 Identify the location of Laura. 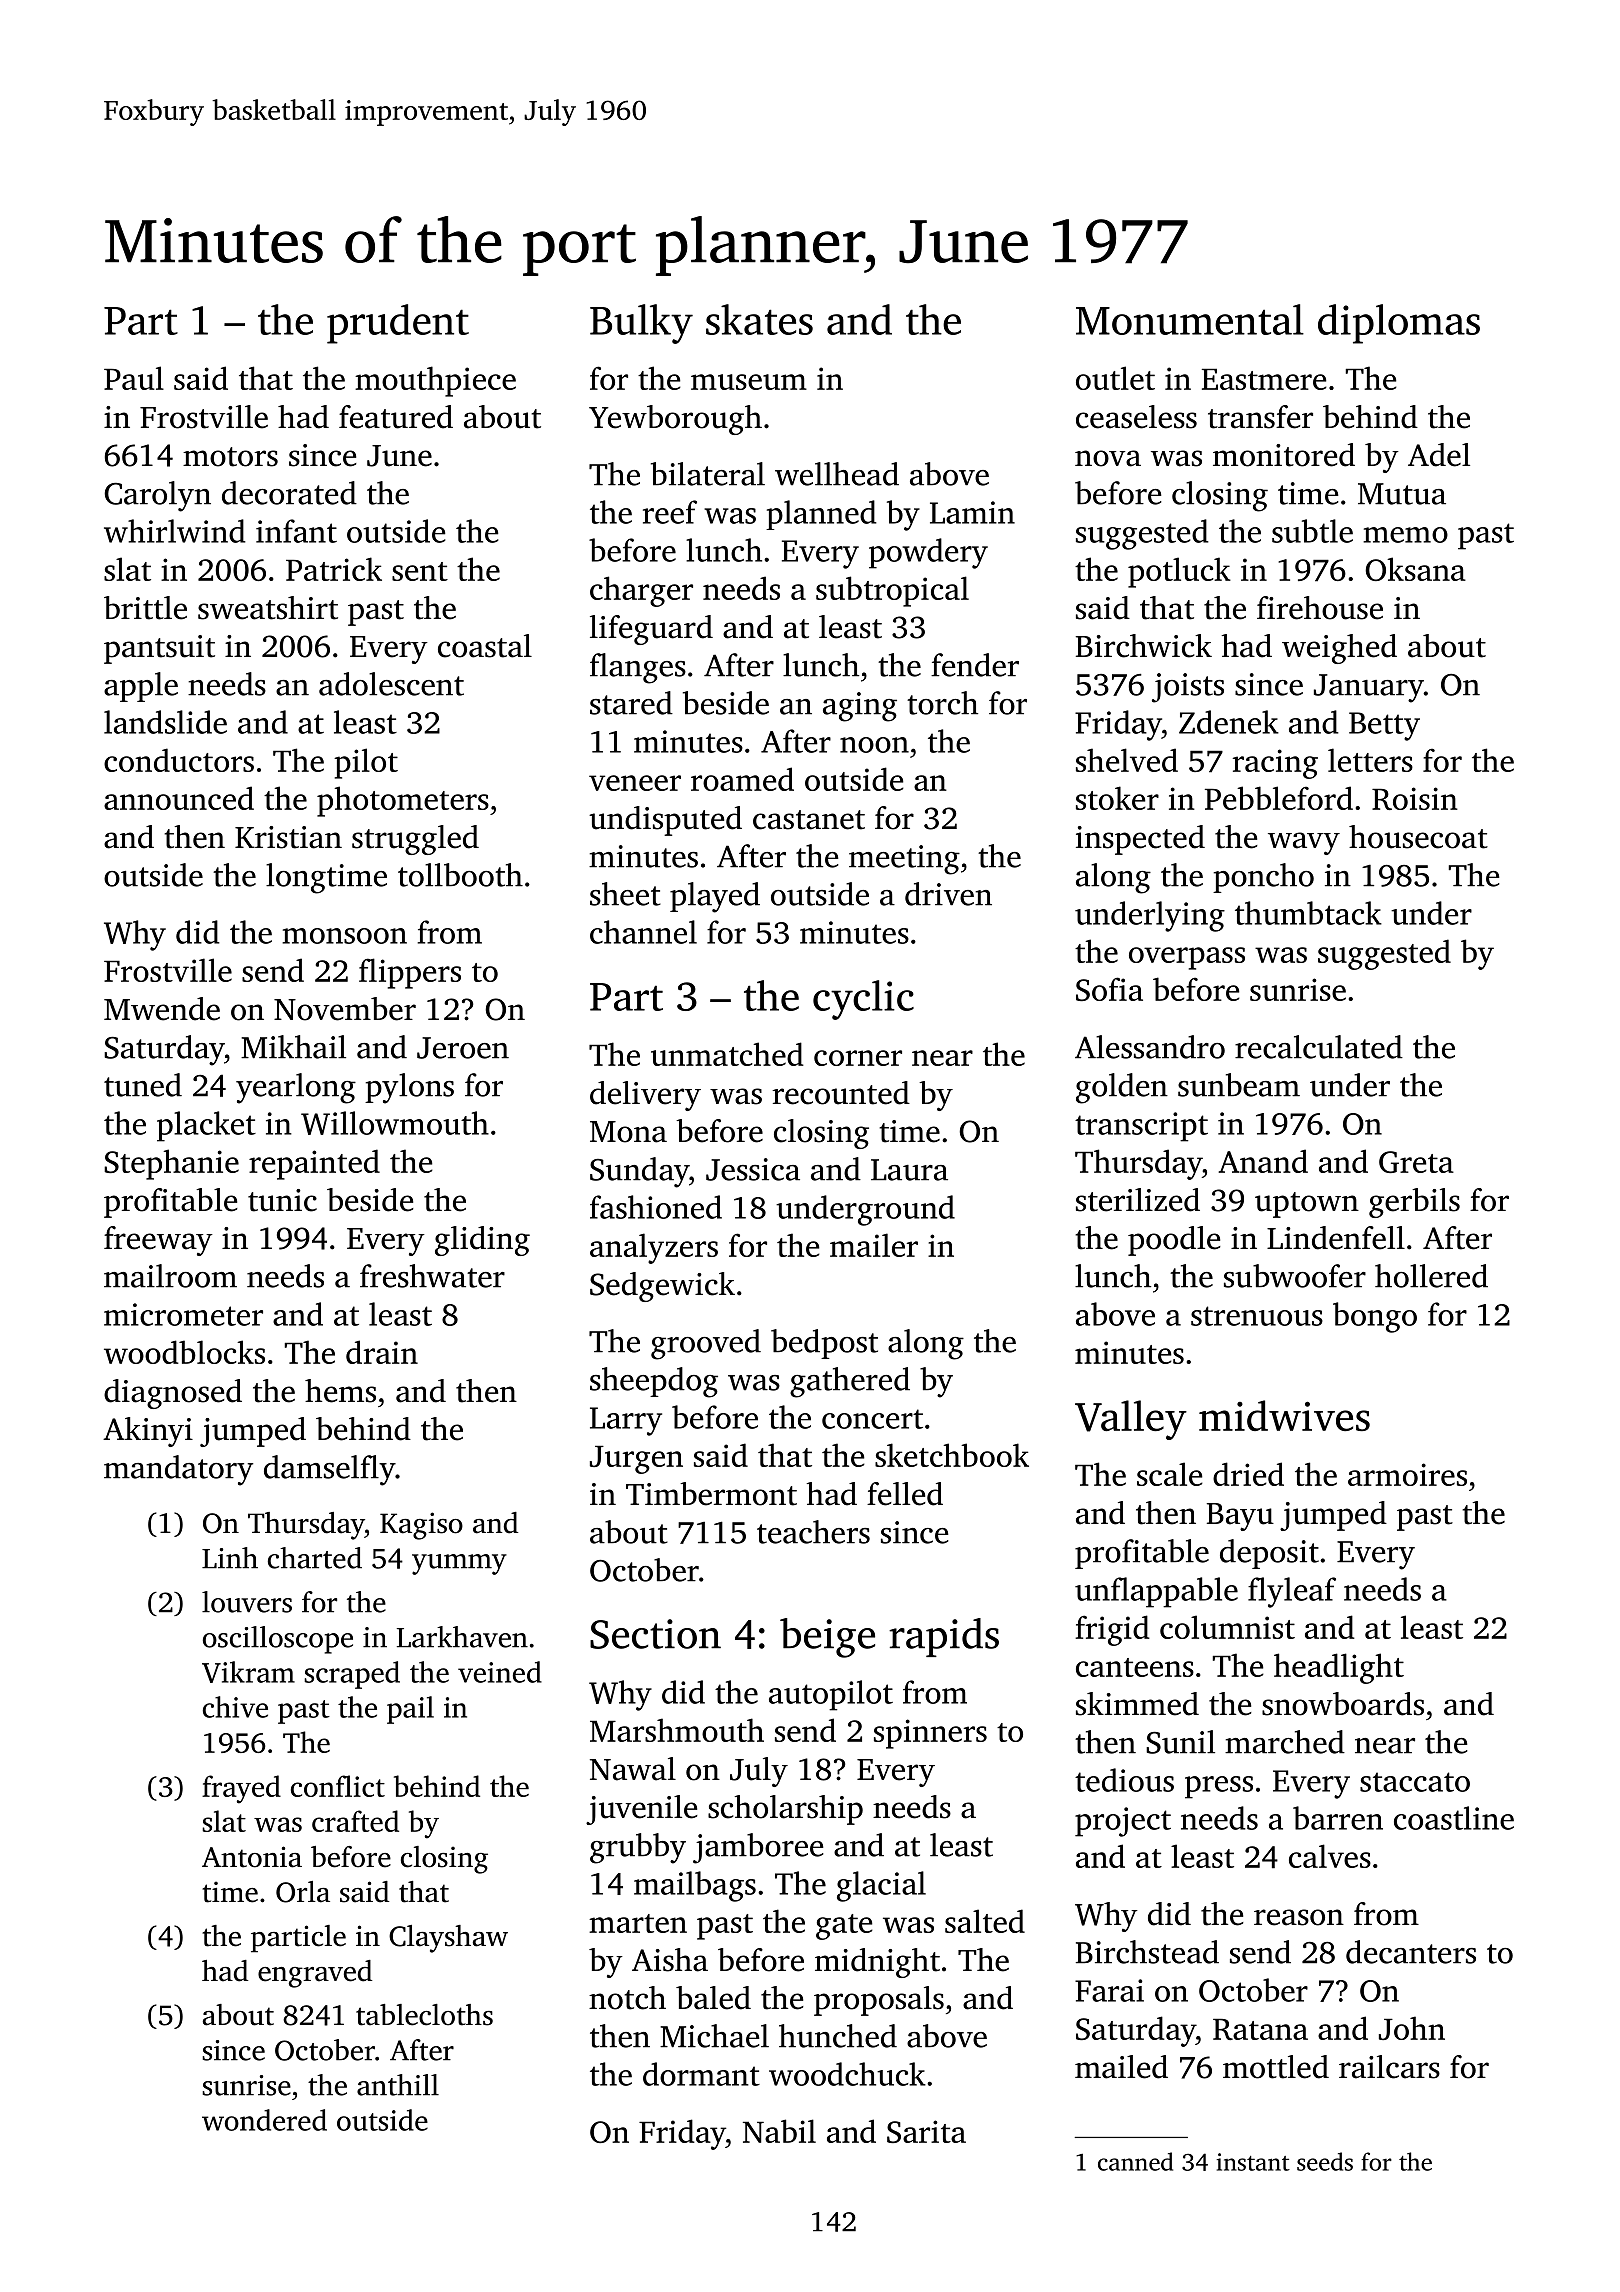
(909, 1170).
